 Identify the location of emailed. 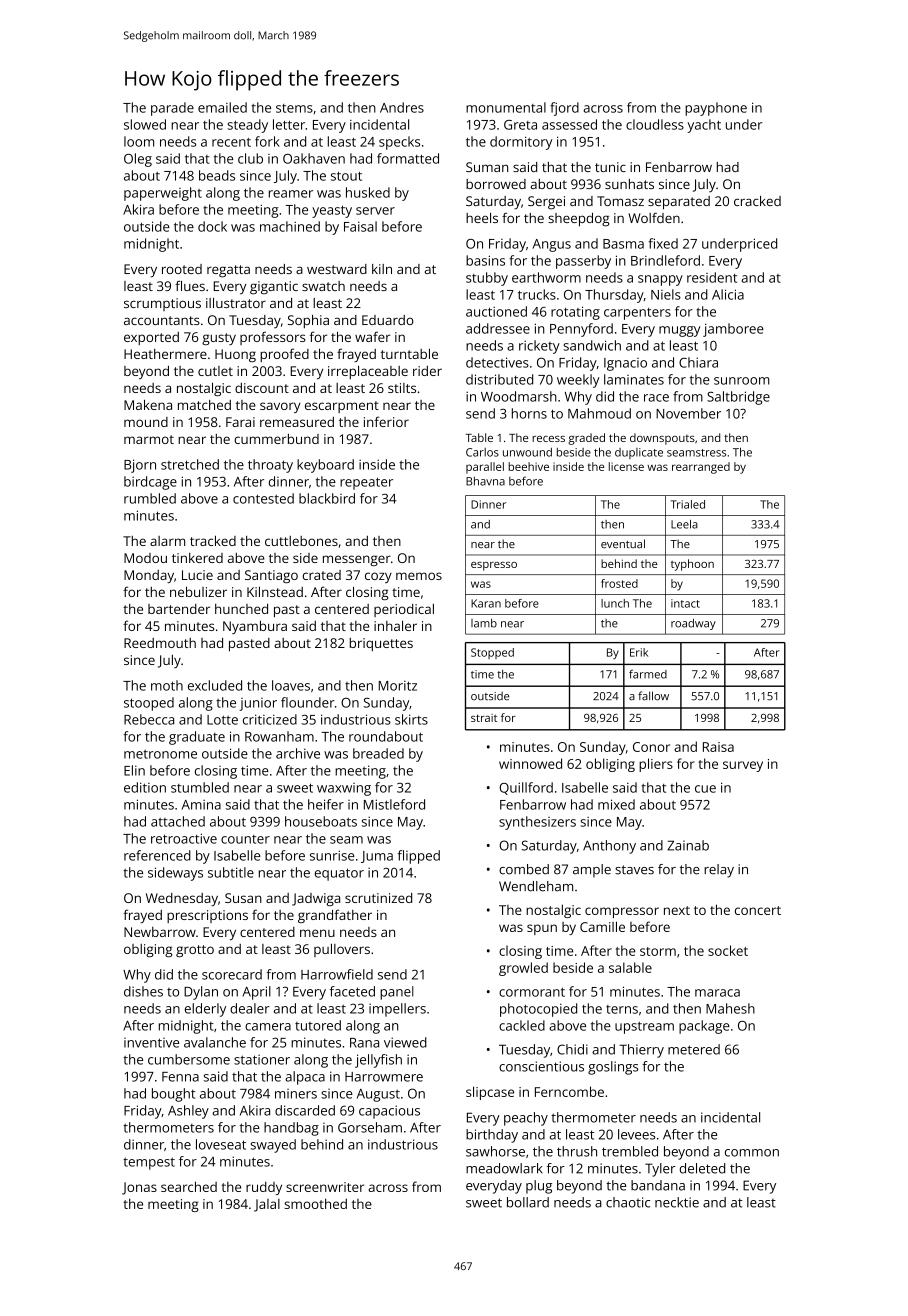
(222, 107).
